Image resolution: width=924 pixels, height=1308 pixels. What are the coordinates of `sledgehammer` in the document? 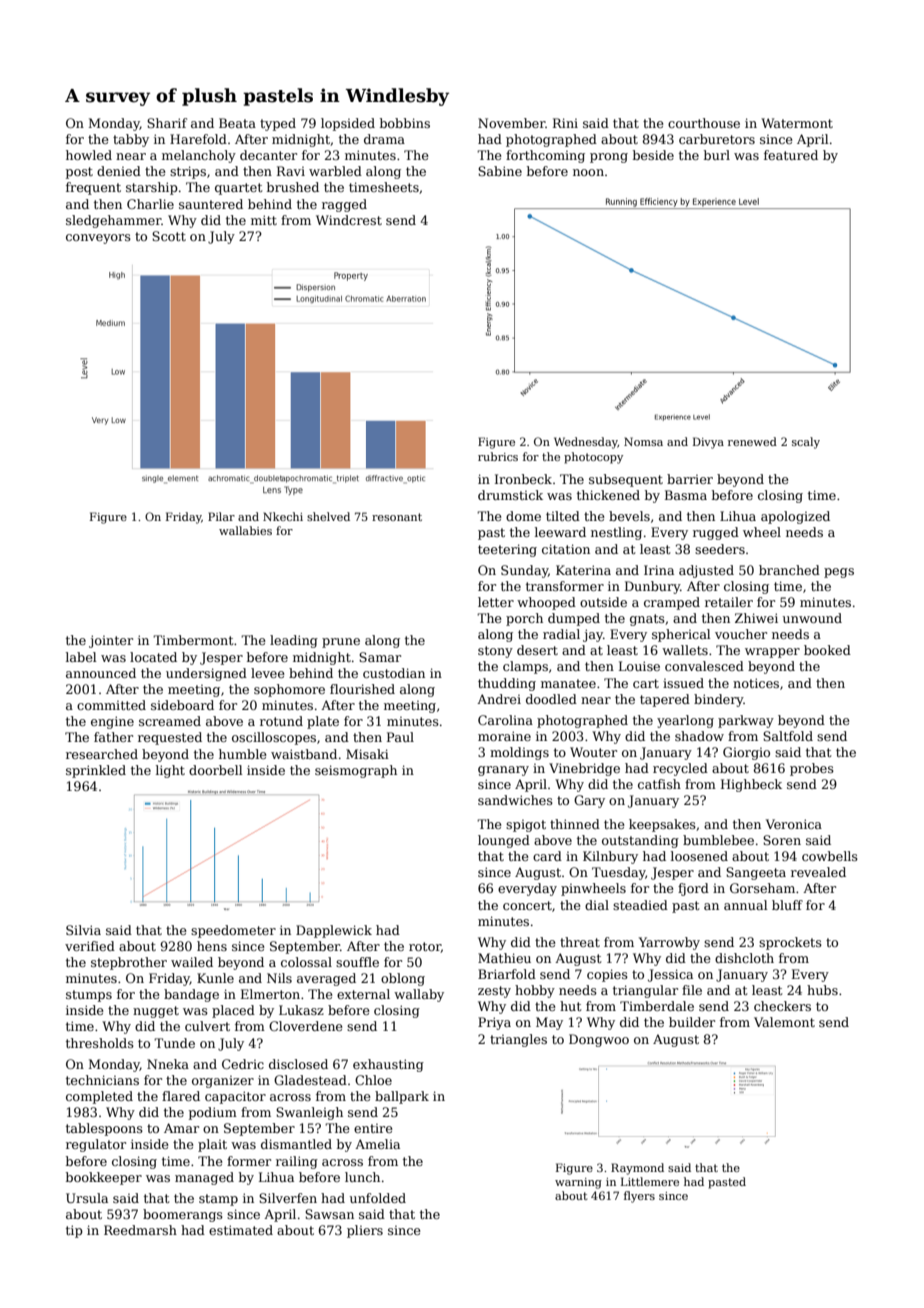 It's located at (113, 221).
